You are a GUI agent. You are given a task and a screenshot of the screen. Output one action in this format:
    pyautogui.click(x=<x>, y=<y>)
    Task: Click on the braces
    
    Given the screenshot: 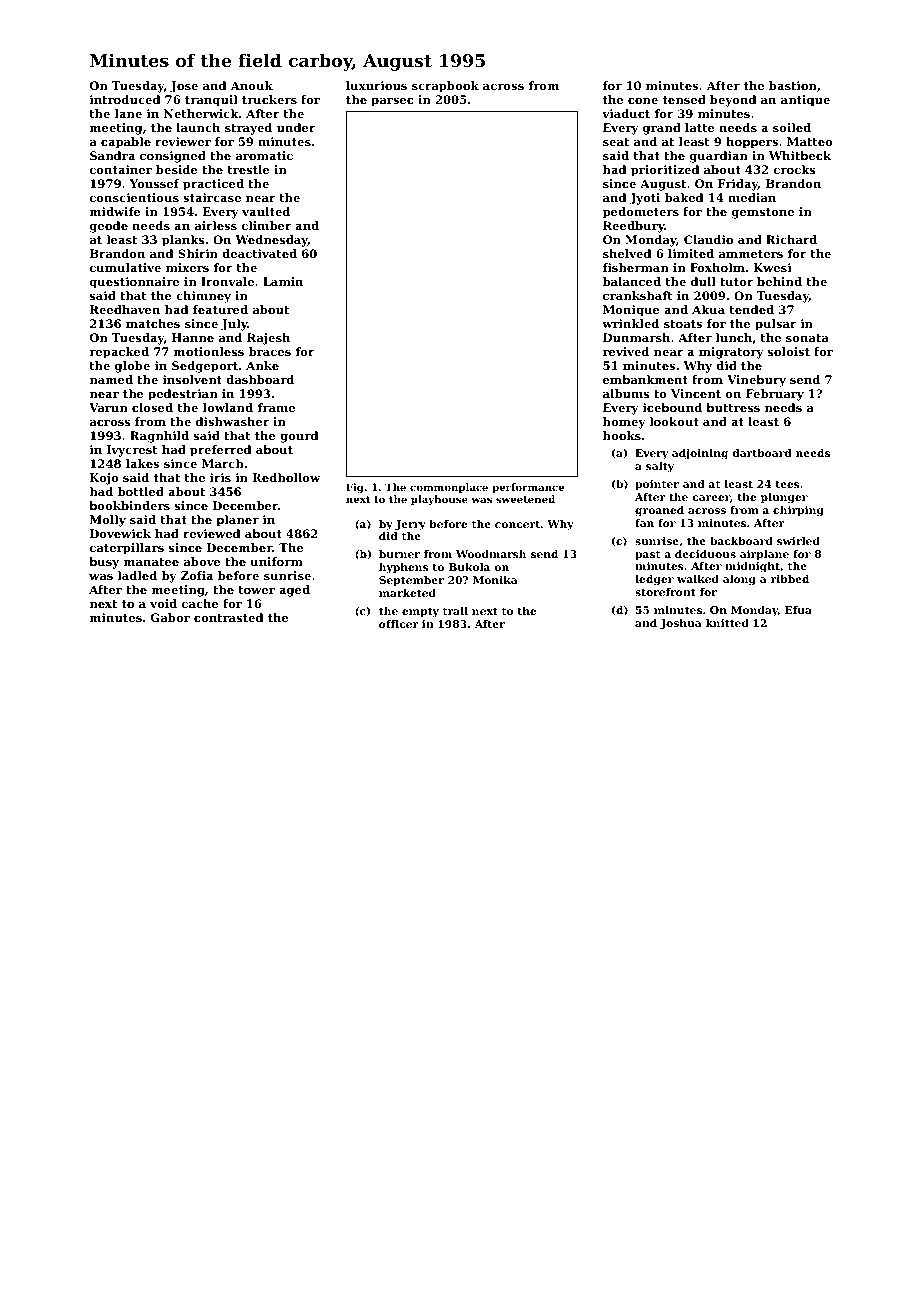 What is the action you would take?
    pyautogui.click(x=270, y=351)
